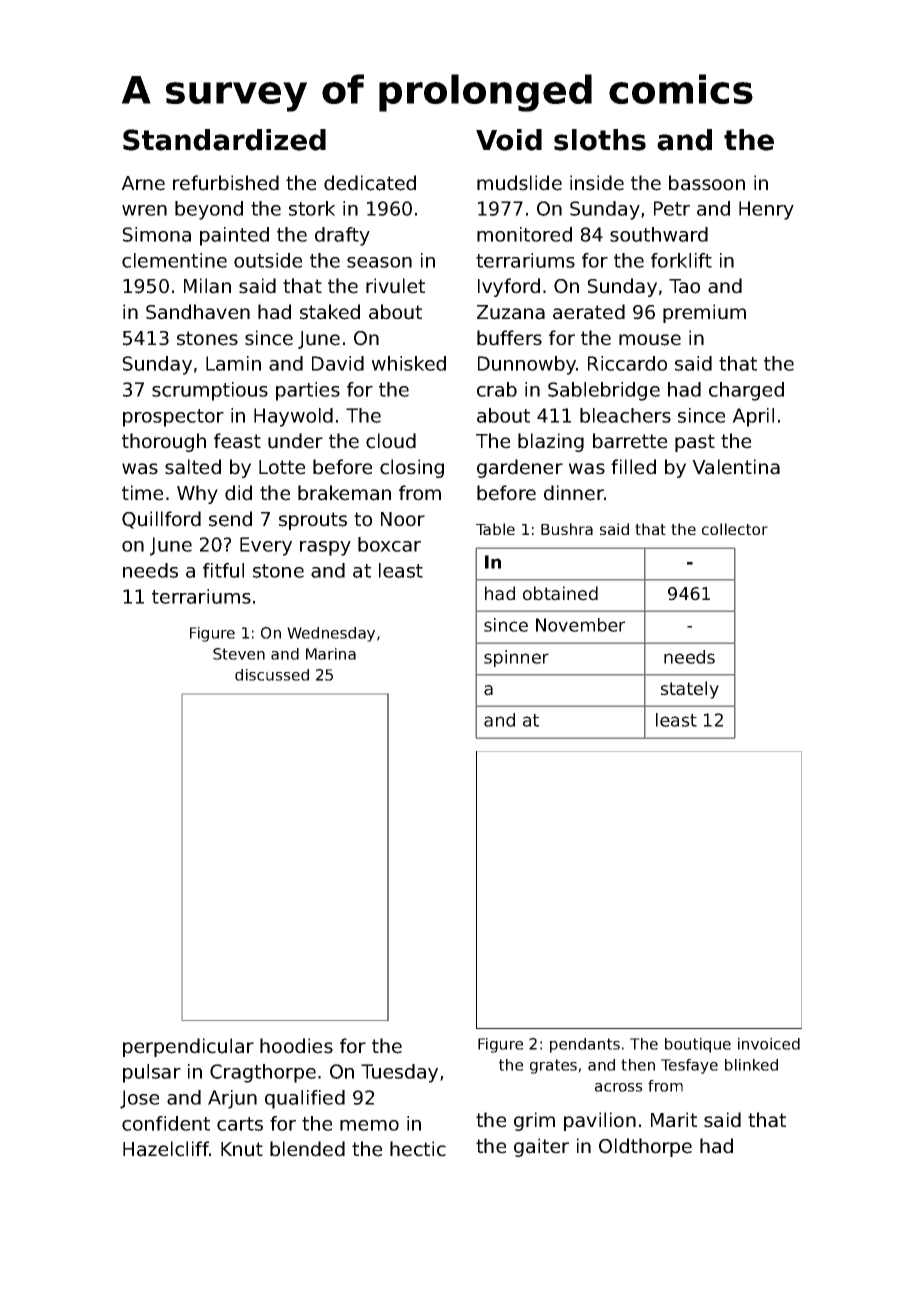 This screenshot has width=924, height=1314. I want to click on crab, so click(497, 389).
